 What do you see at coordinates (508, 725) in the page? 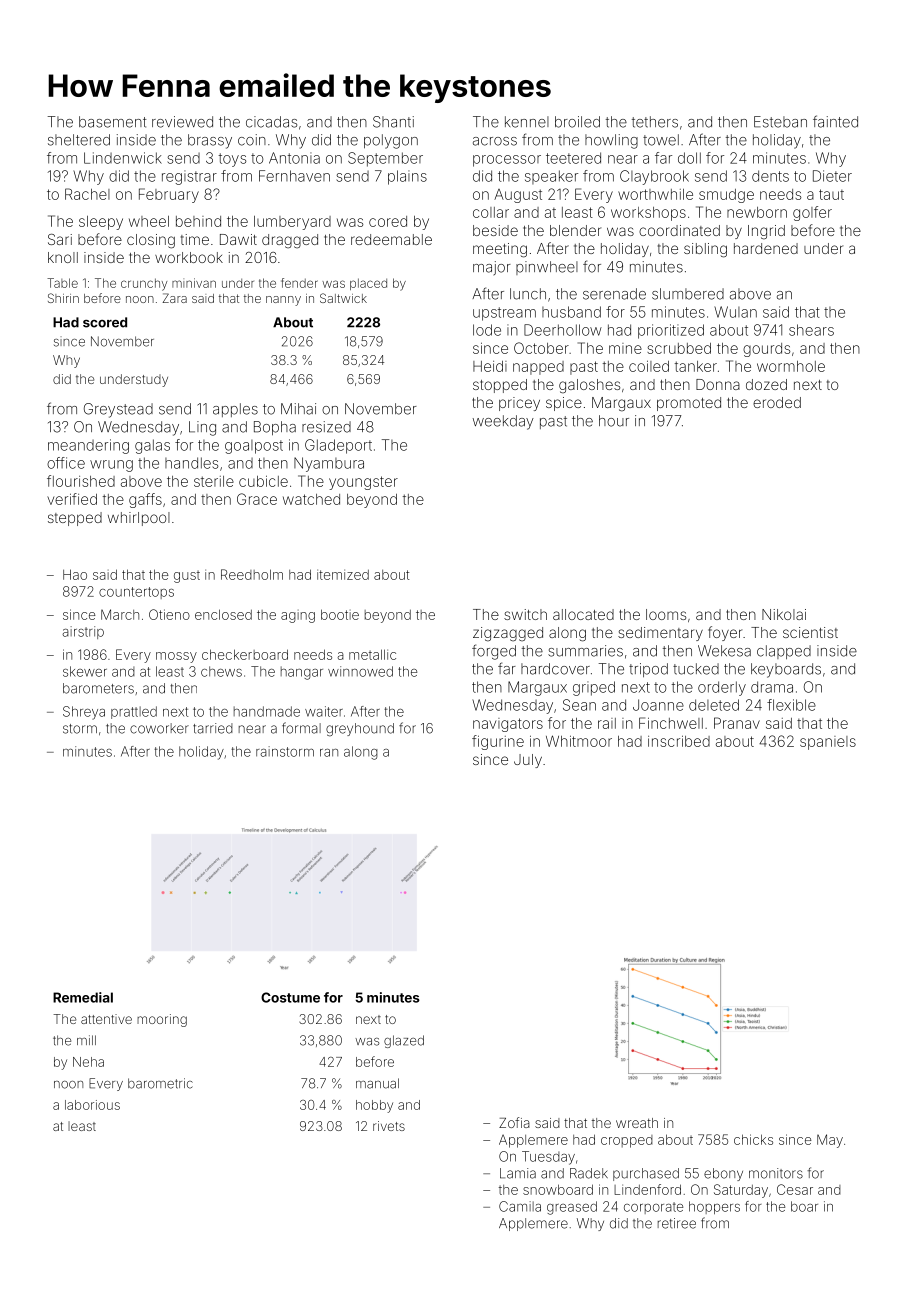
I see `navigators` at bounding box center [508, 725].
